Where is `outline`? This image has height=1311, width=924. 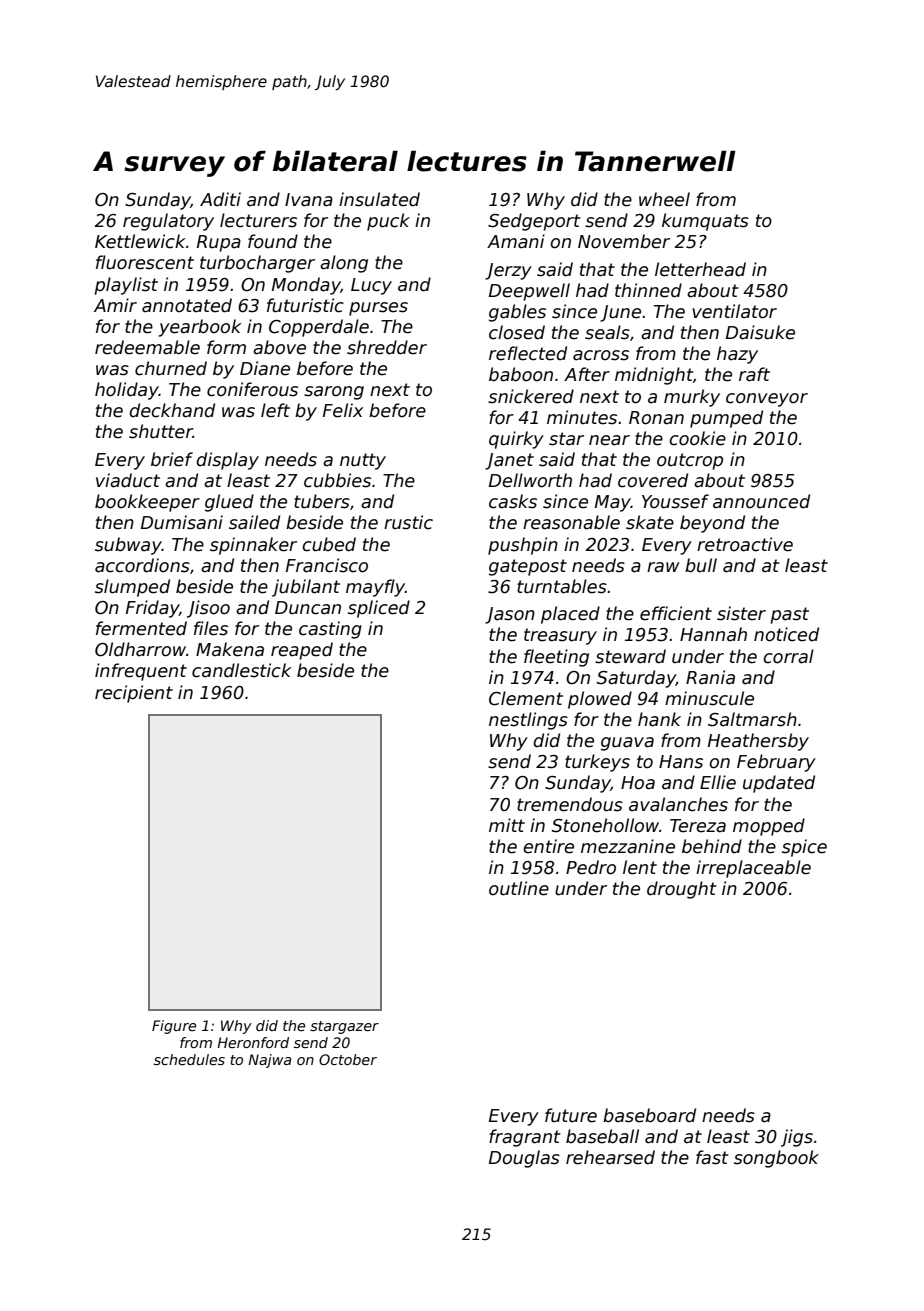 outline is located at coordinates (519, 888).
